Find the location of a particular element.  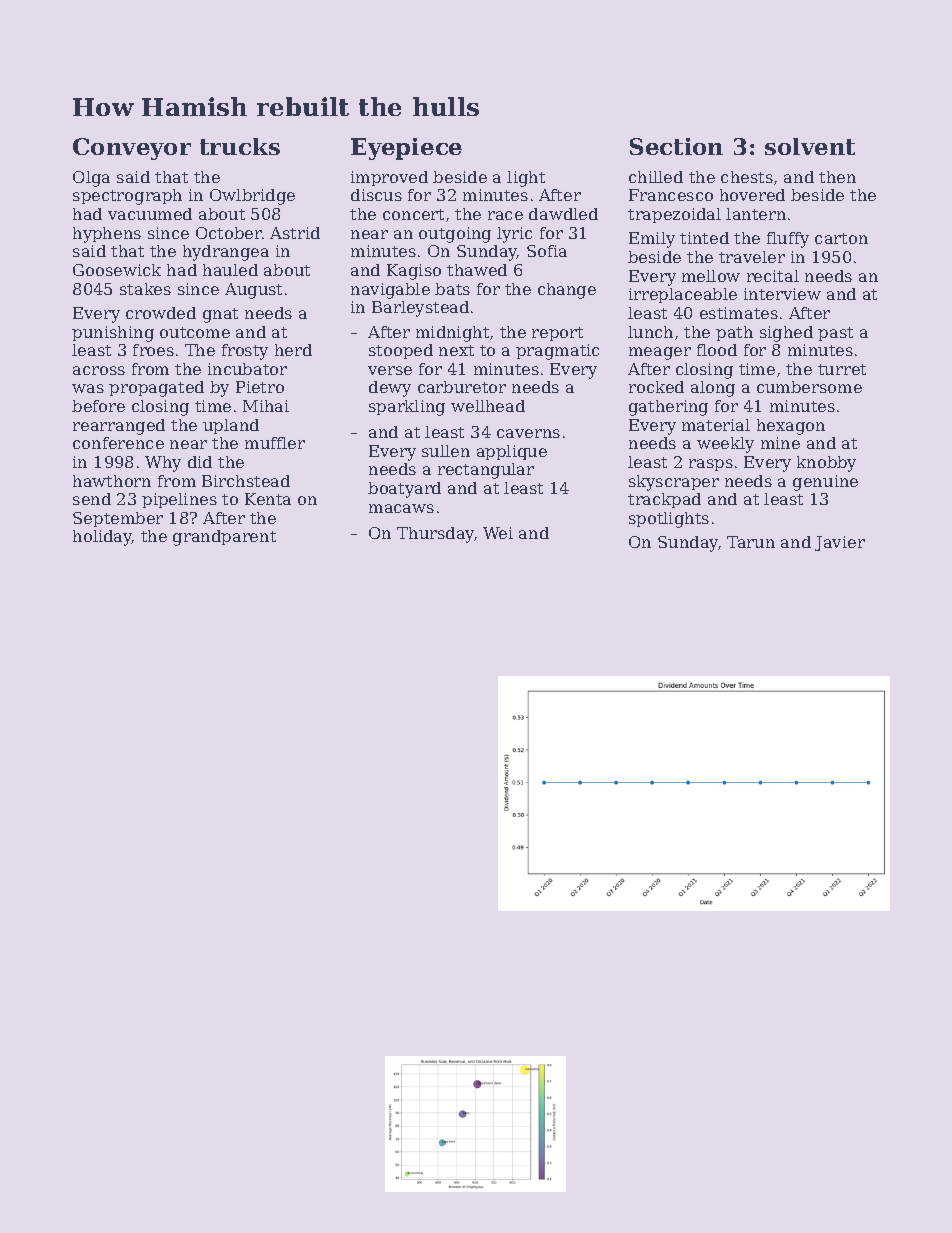

lyric is located at coordinates (514, 235).
